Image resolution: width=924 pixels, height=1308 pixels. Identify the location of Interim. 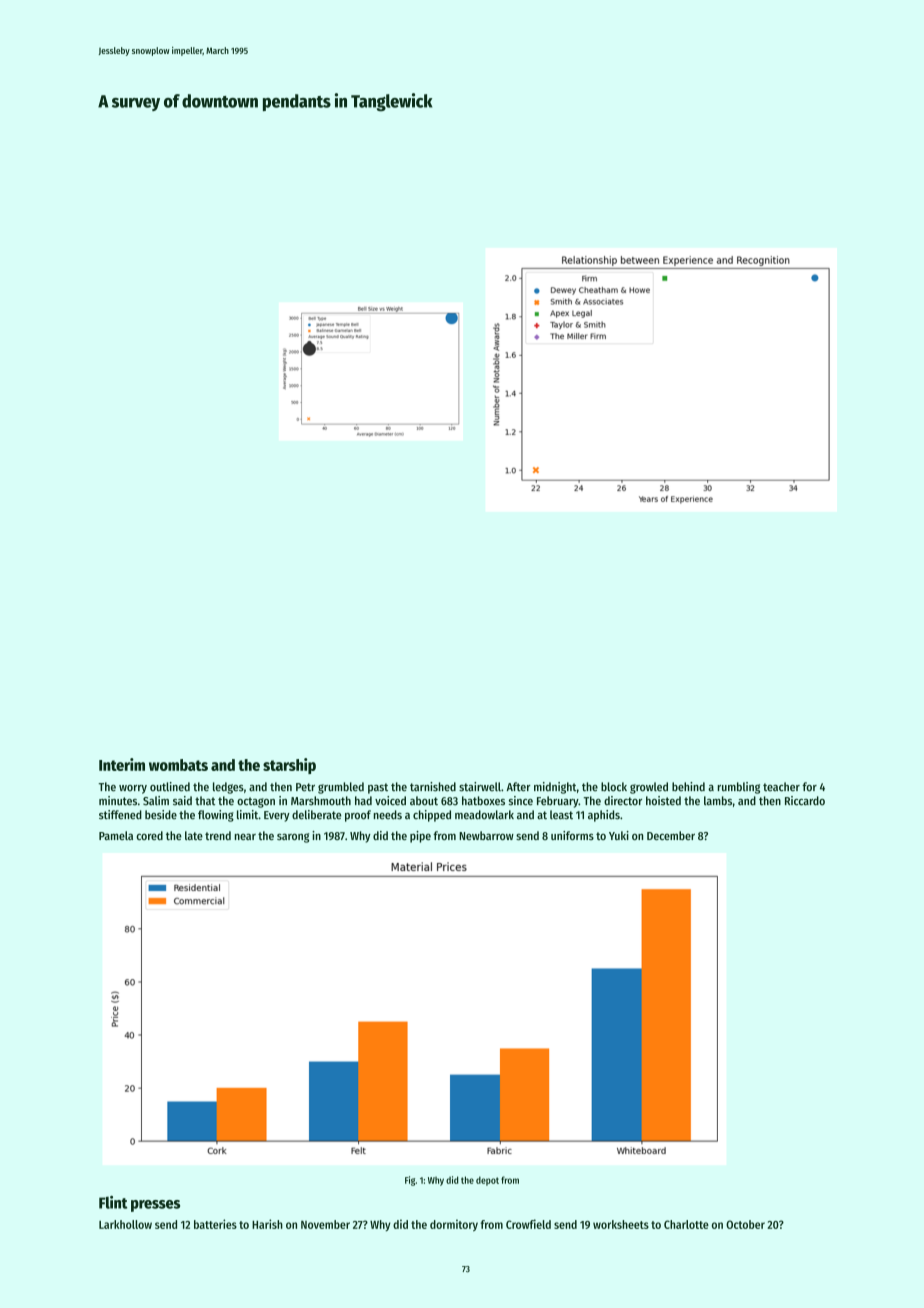
(122, 764).
